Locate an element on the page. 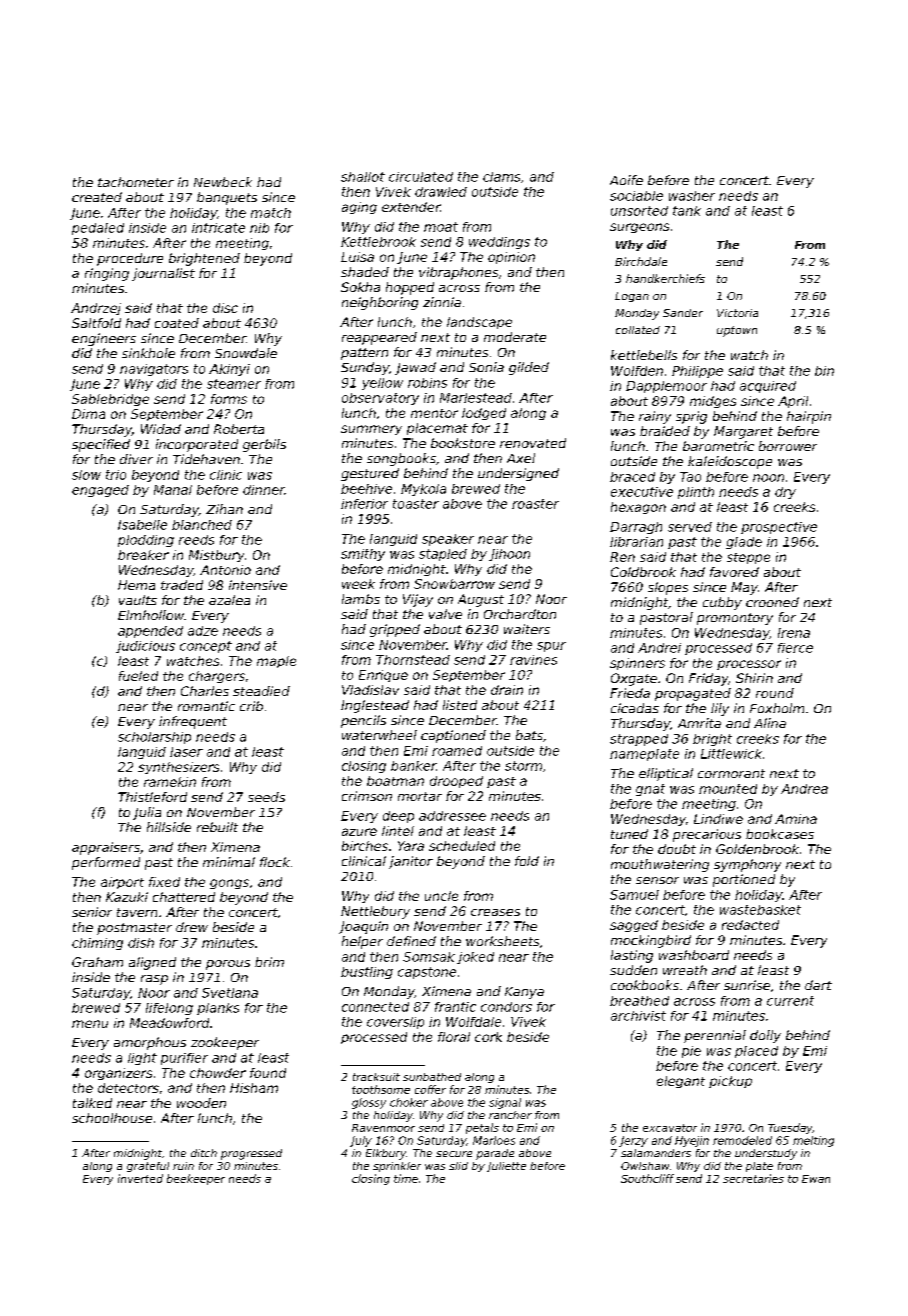  dry is located at coordinates (785, 493).
